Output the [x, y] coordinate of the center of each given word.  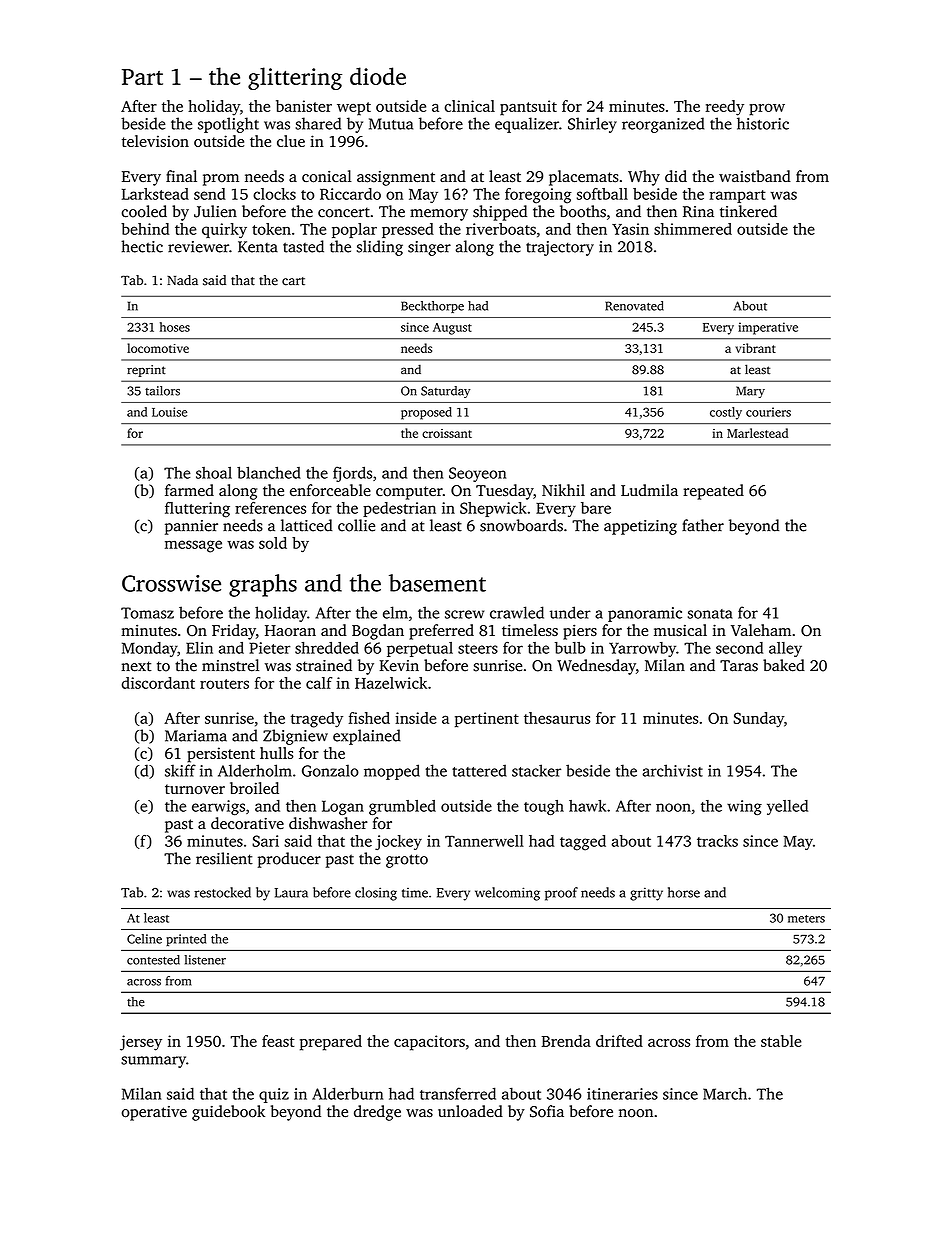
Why [644, 178]
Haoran [290, 630]
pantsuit [528, 108]
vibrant [755, 348]
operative [154, 1113]
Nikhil [563, 490]
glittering [295, 78]
